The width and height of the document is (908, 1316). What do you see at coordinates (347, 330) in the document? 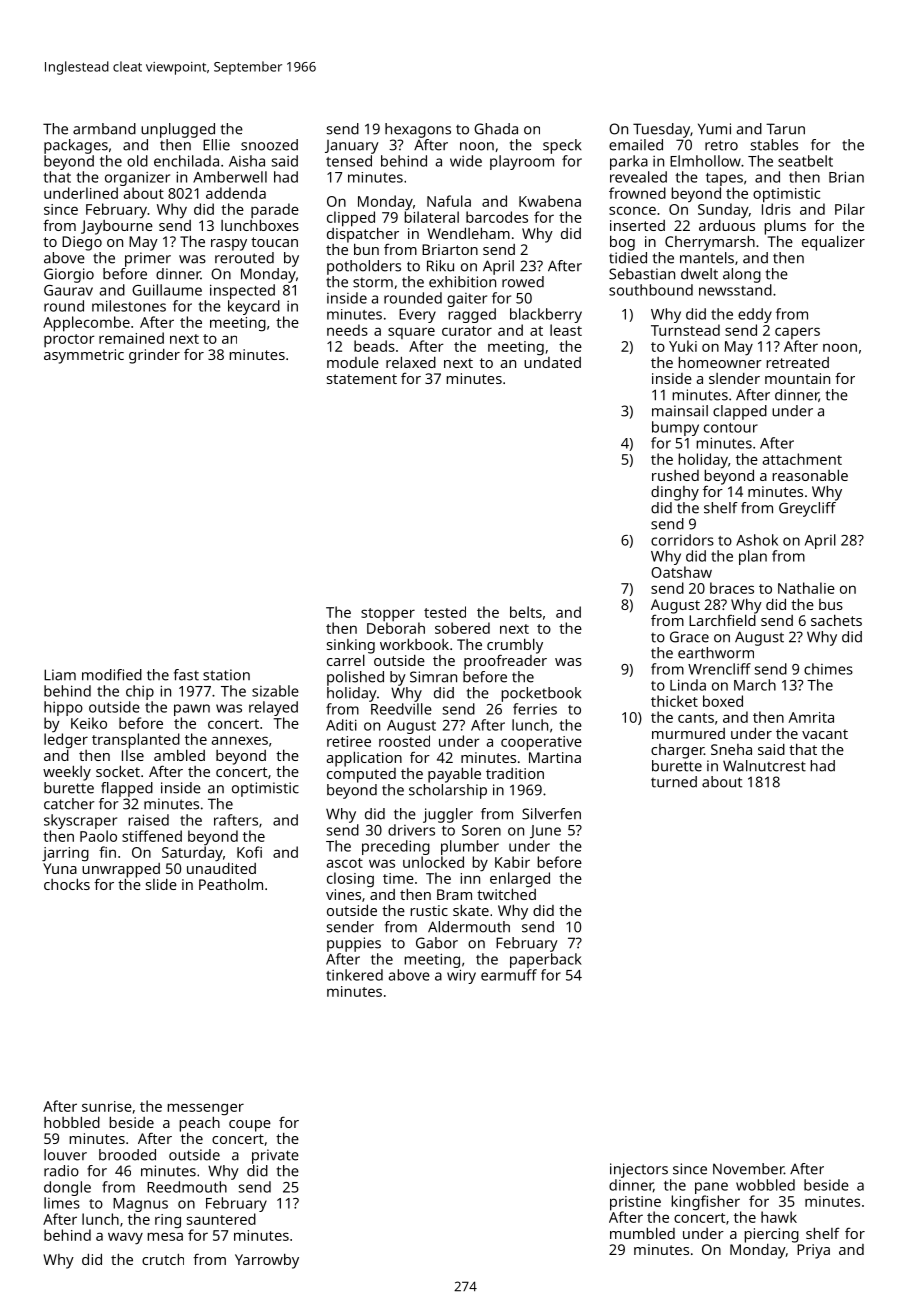
I see `needs` at bounding box center [347, 330].
